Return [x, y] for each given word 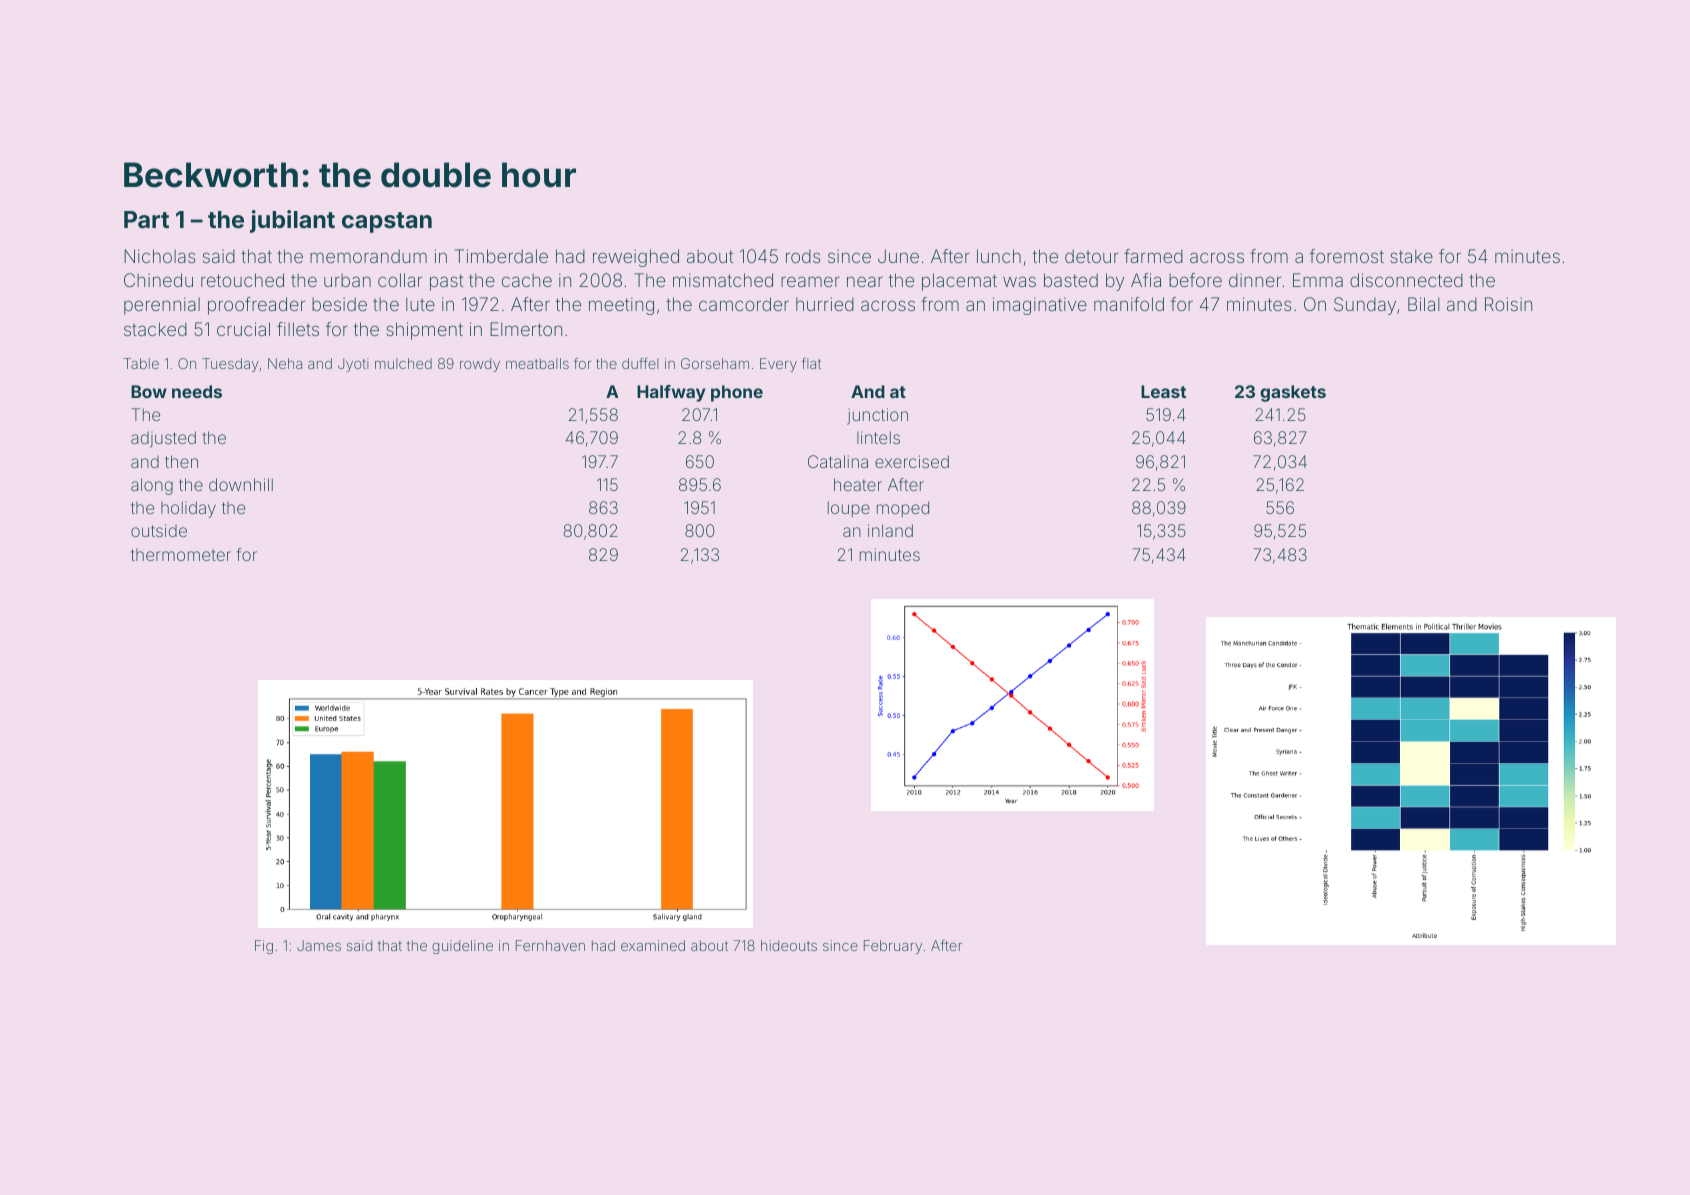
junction [877, 416]
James [319, 945]
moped [903, 509]
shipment [424, 331]
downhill [241, 484]
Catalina [838, 461]
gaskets [1293, 393]
